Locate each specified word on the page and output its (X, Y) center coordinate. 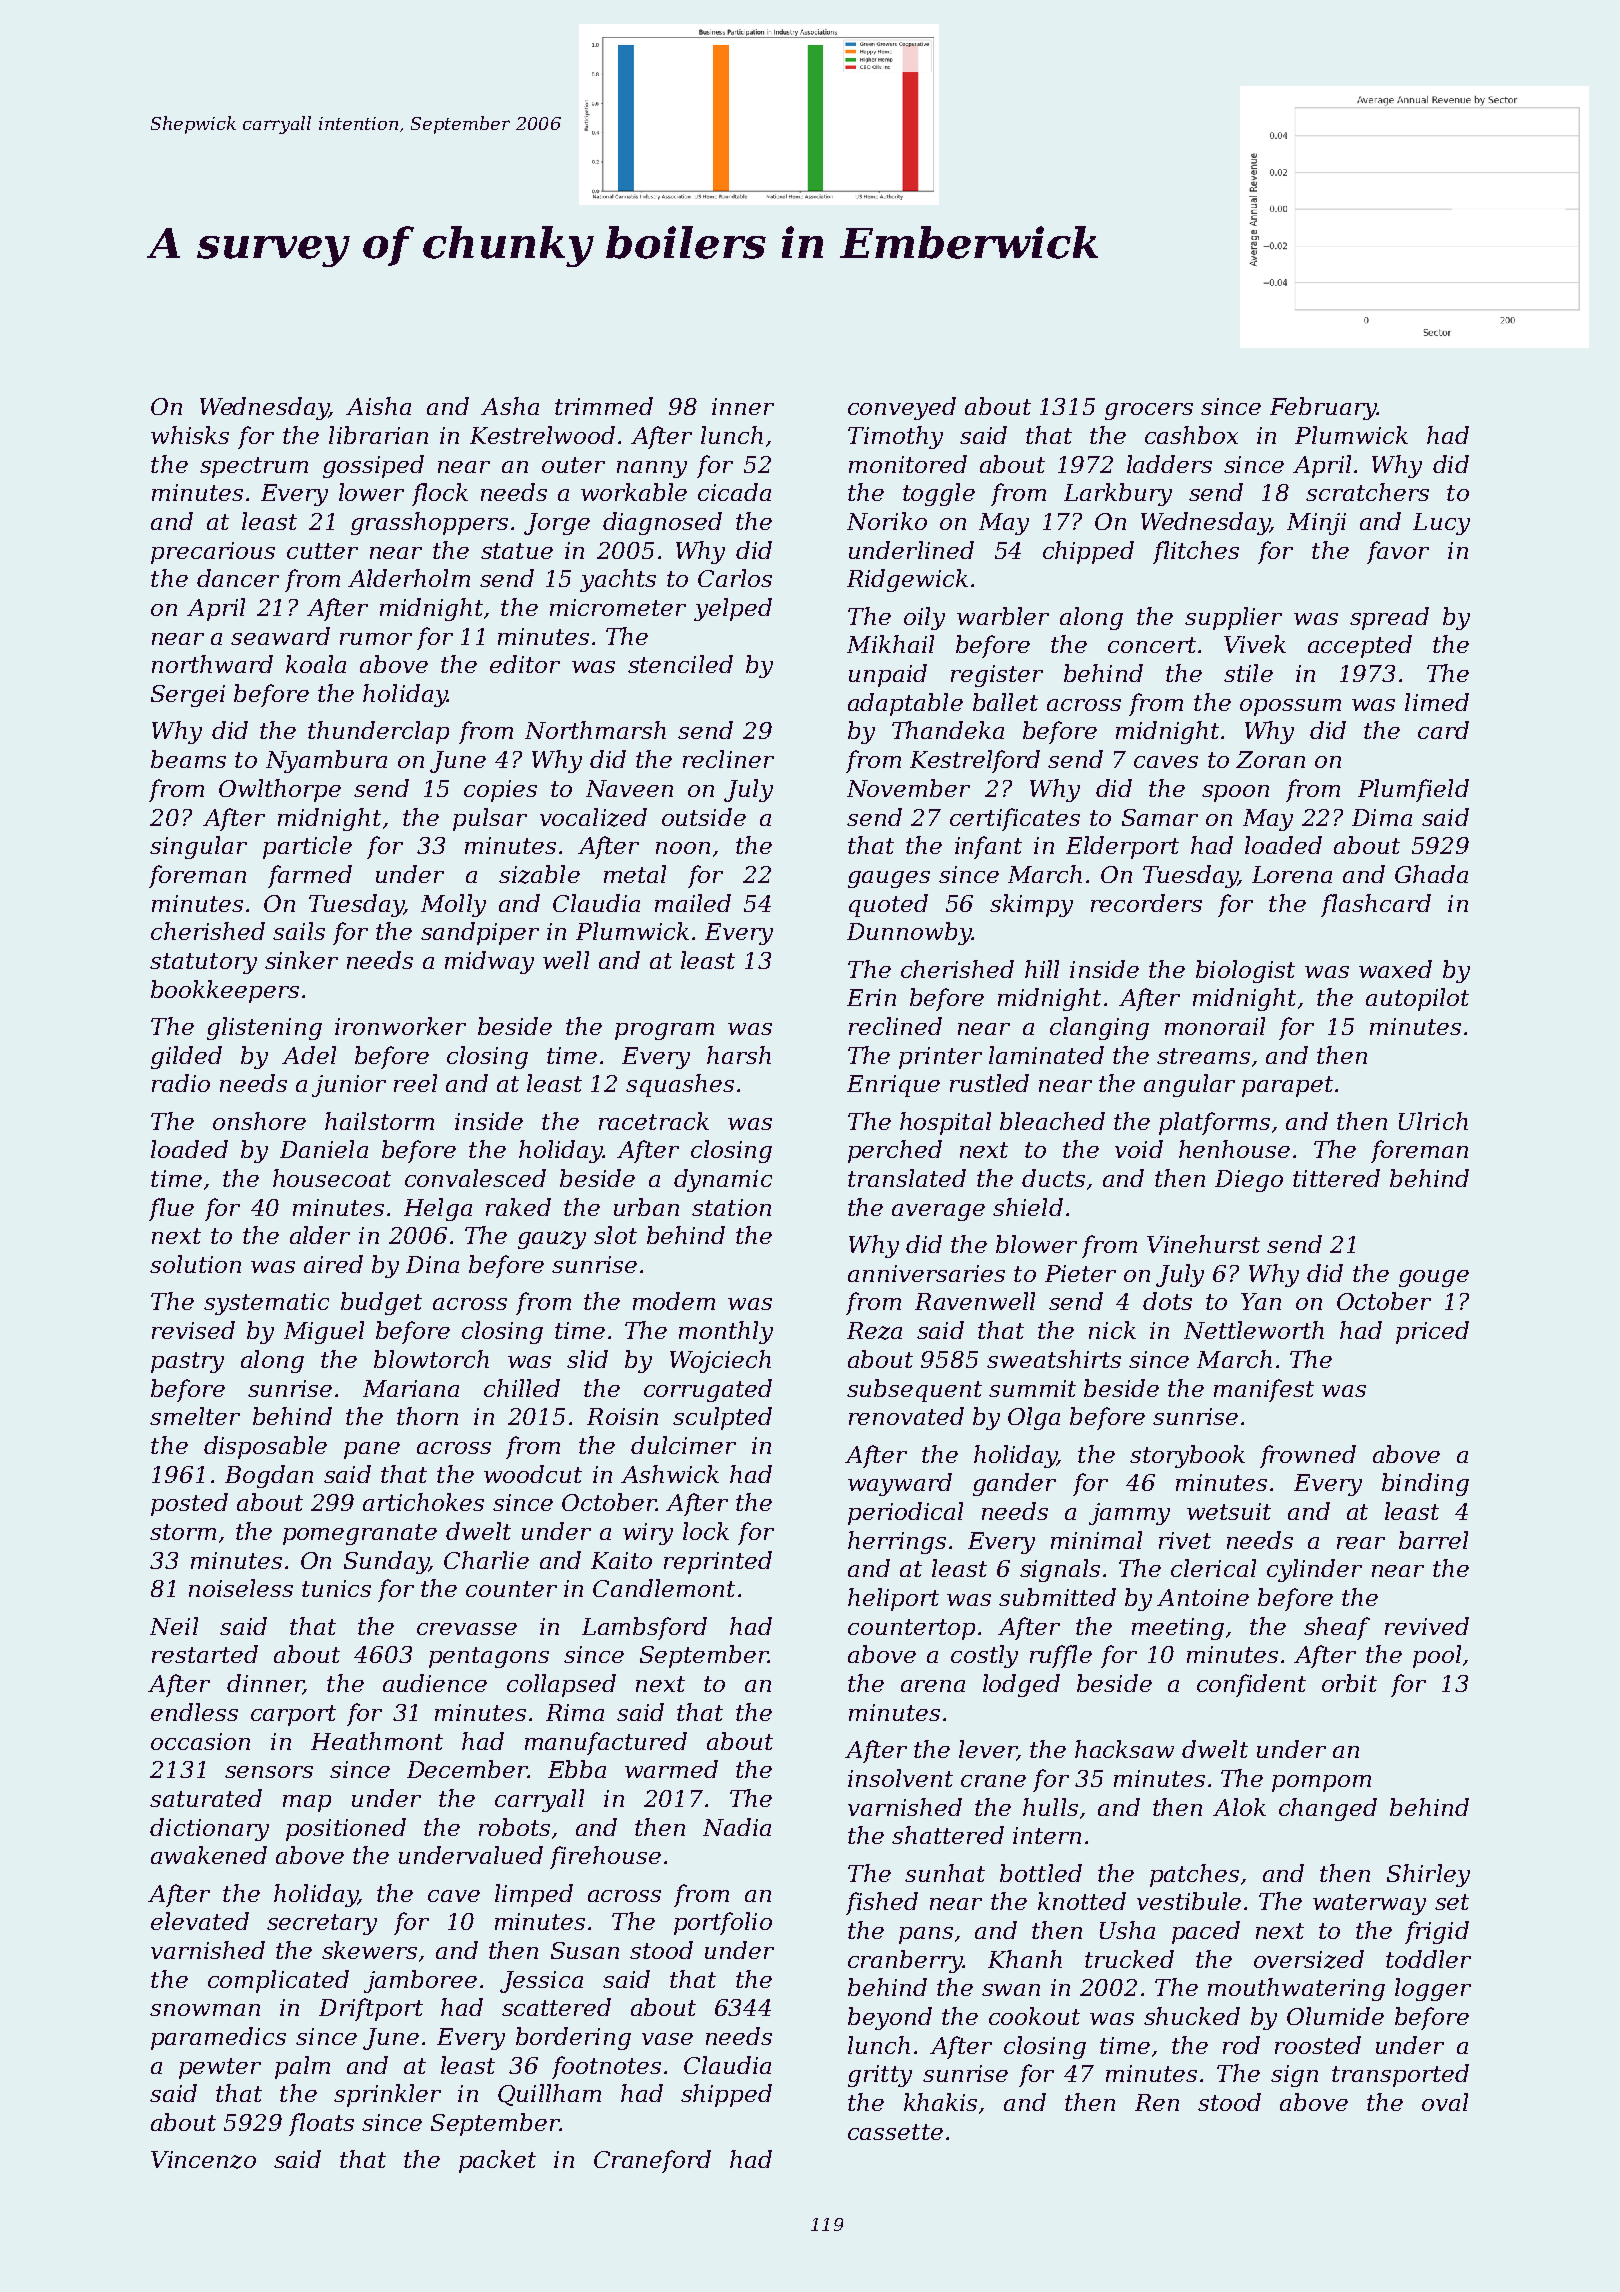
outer (573, 465)
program (664, 1031)
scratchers (1367, 492)
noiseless (241, 1588)
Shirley (1428, 1875)
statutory (203, 963)
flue (171, 1209)
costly (984, 1656)
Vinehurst (1203, 1244)
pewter (220, 2068)
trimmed (604, 406)
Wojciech (720, 1361)
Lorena (1292, 874)
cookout (1034, 2016)
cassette (895, 2132)
